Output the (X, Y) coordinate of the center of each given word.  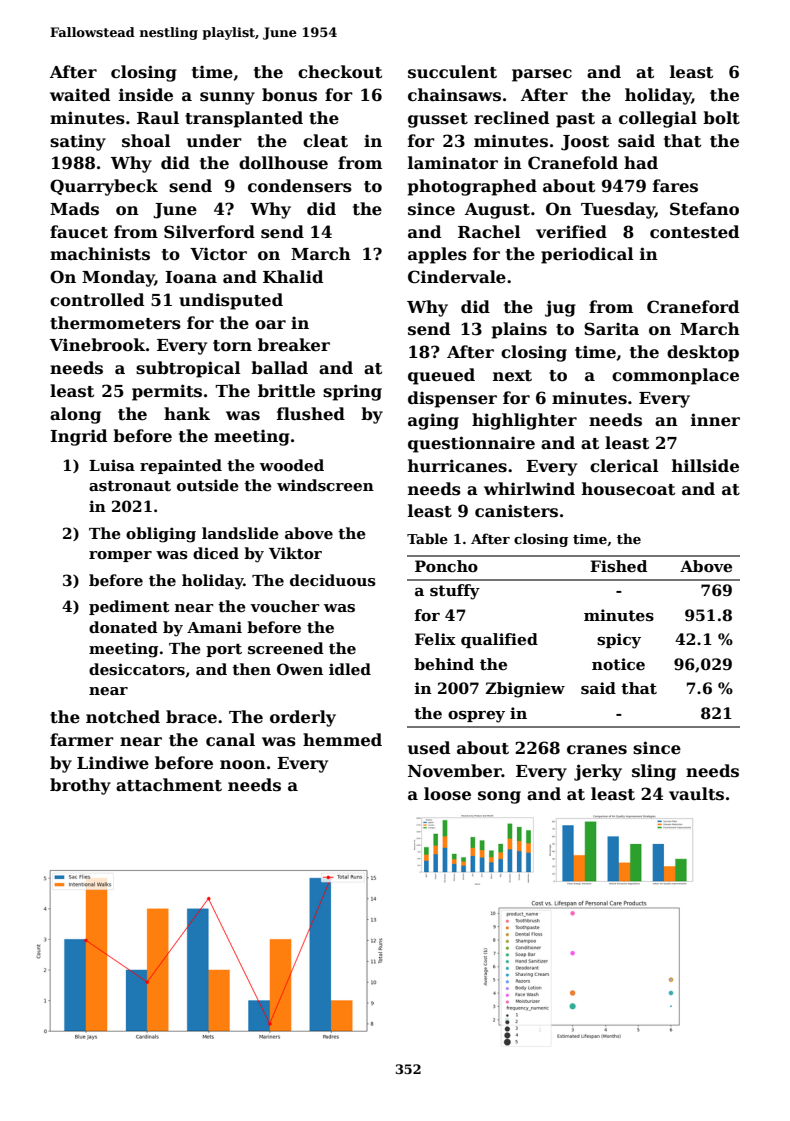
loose (447, 794)
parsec (542, 75)
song (499, 797)
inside (146, 95)
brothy (80, 786)
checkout (340, 72)
